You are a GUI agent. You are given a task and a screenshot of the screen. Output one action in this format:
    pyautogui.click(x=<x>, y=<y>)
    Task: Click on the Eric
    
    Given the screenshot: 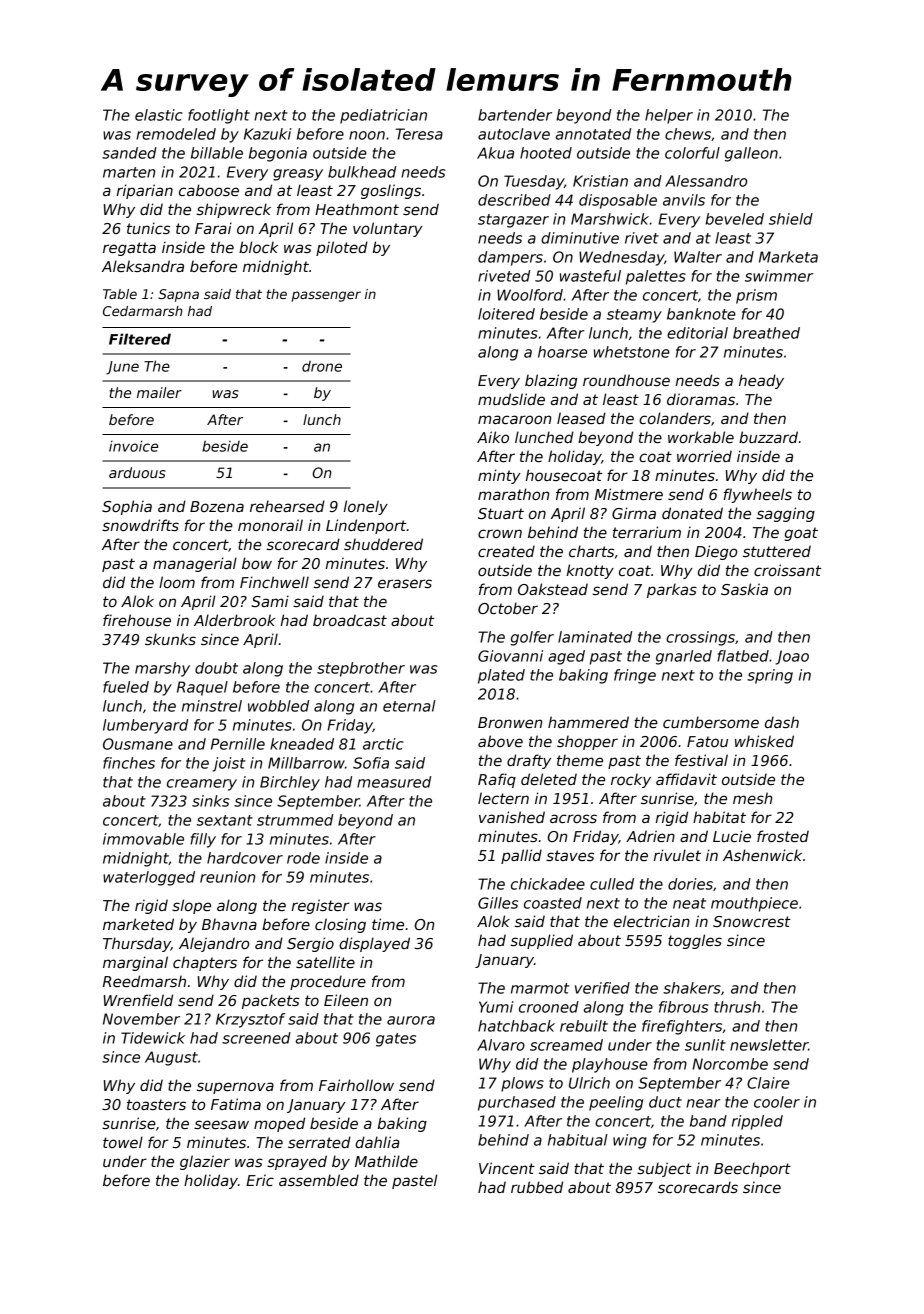 What is the action you would take?
    pyautogui.click(x=260, y=1180)
